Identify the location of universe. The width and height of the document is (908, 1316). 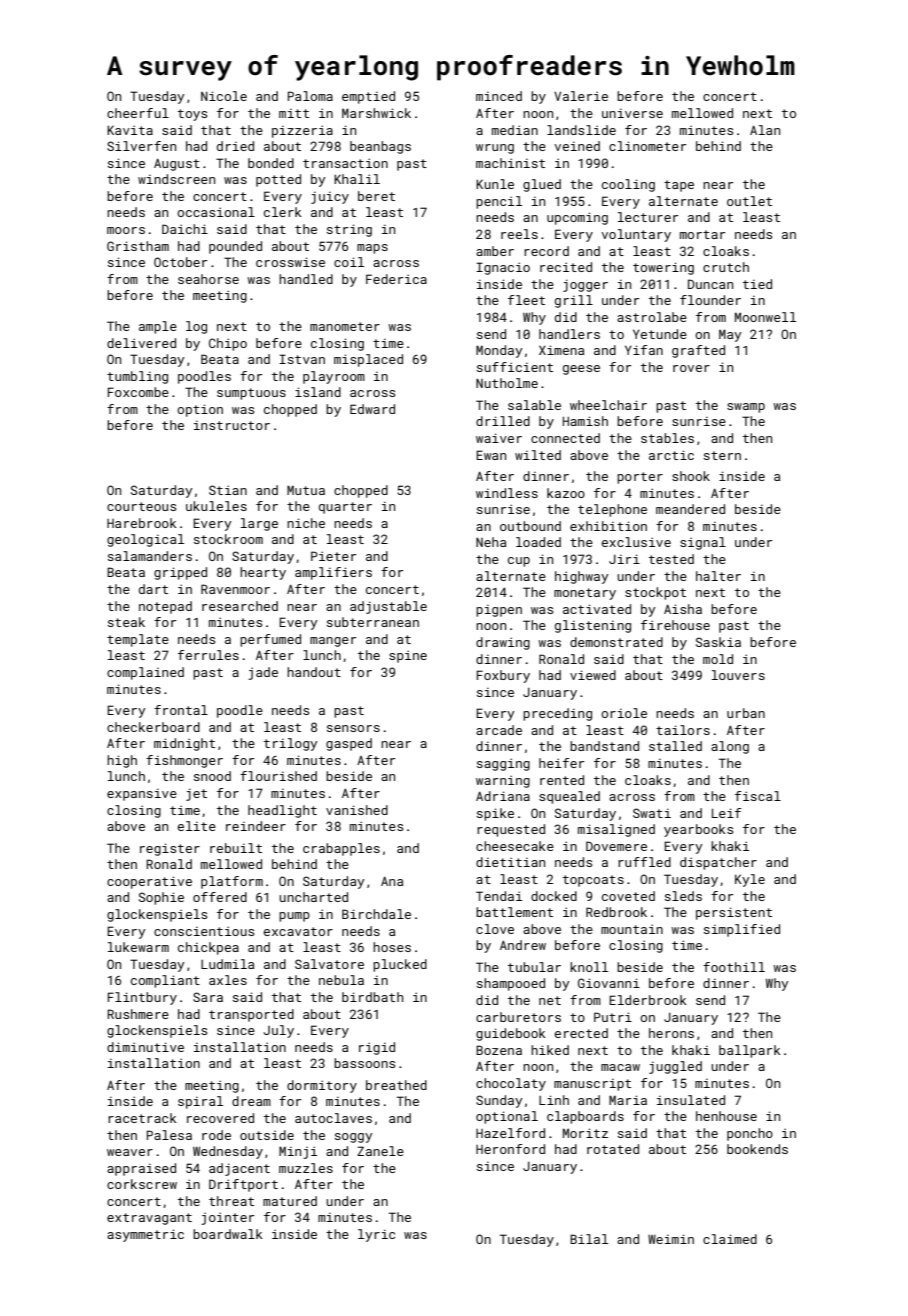
(632, 113).
